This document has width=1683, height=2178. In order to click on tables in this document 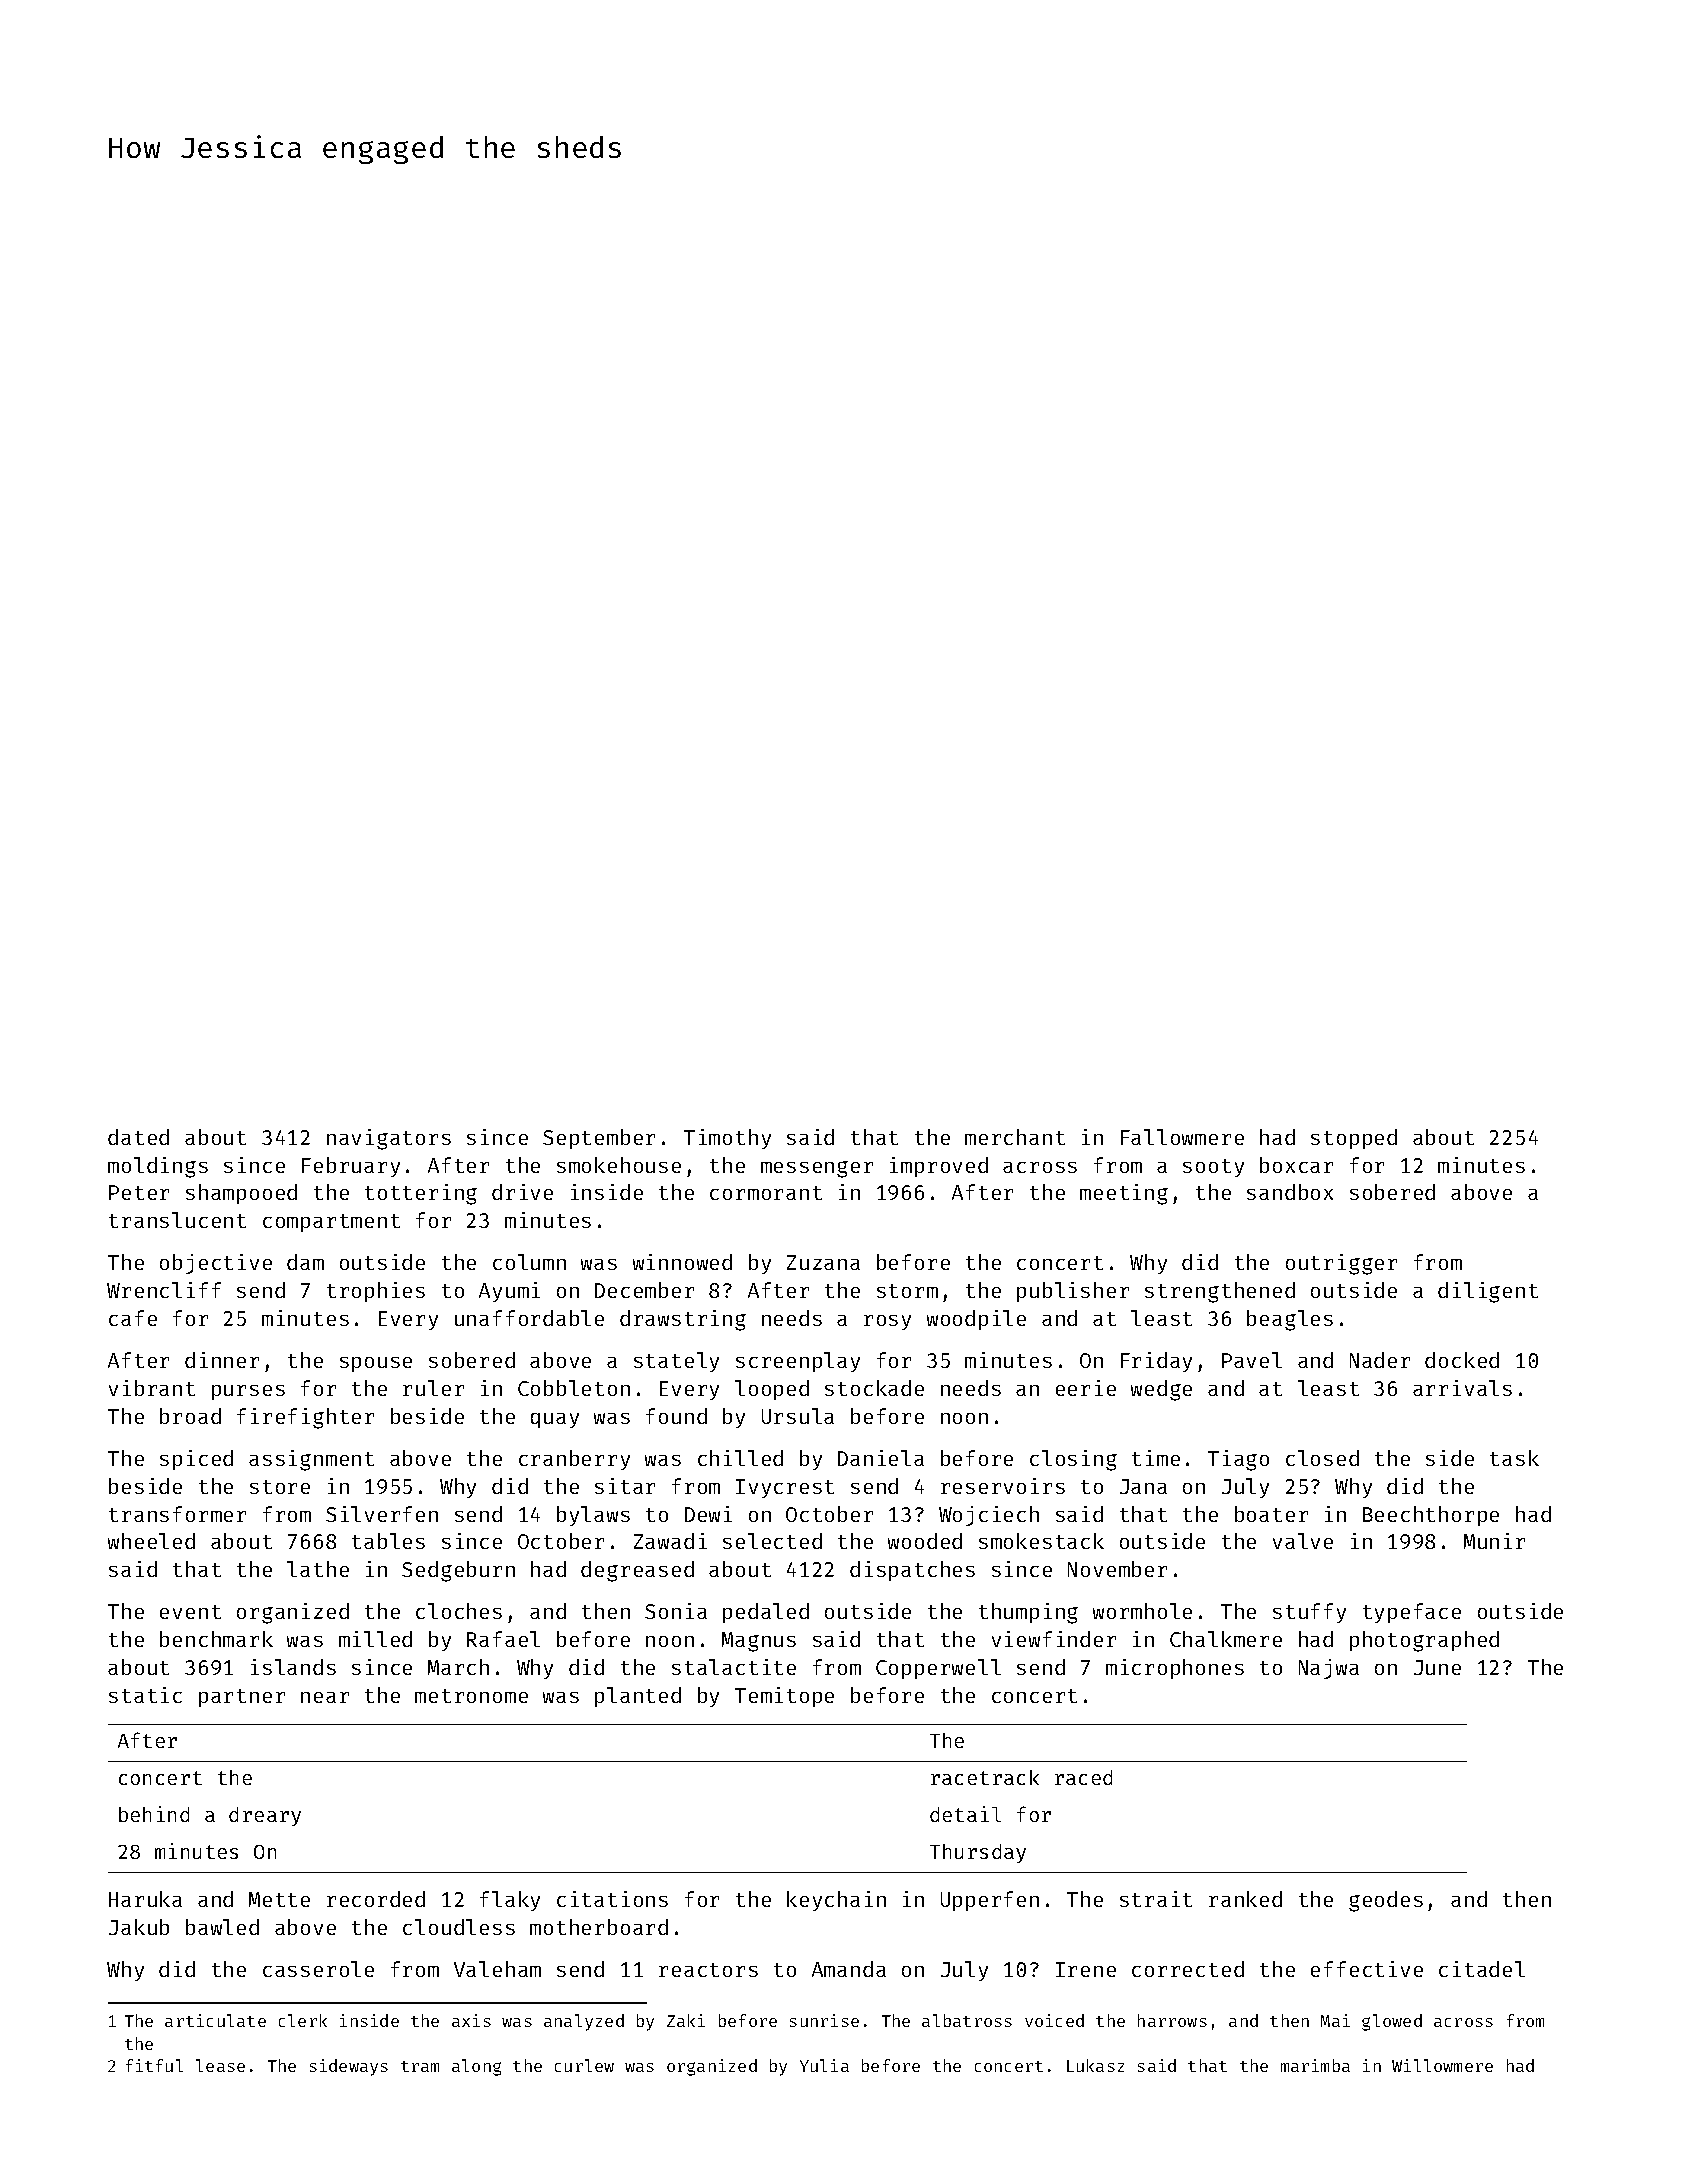, I will do `click(388, 1541)`.
